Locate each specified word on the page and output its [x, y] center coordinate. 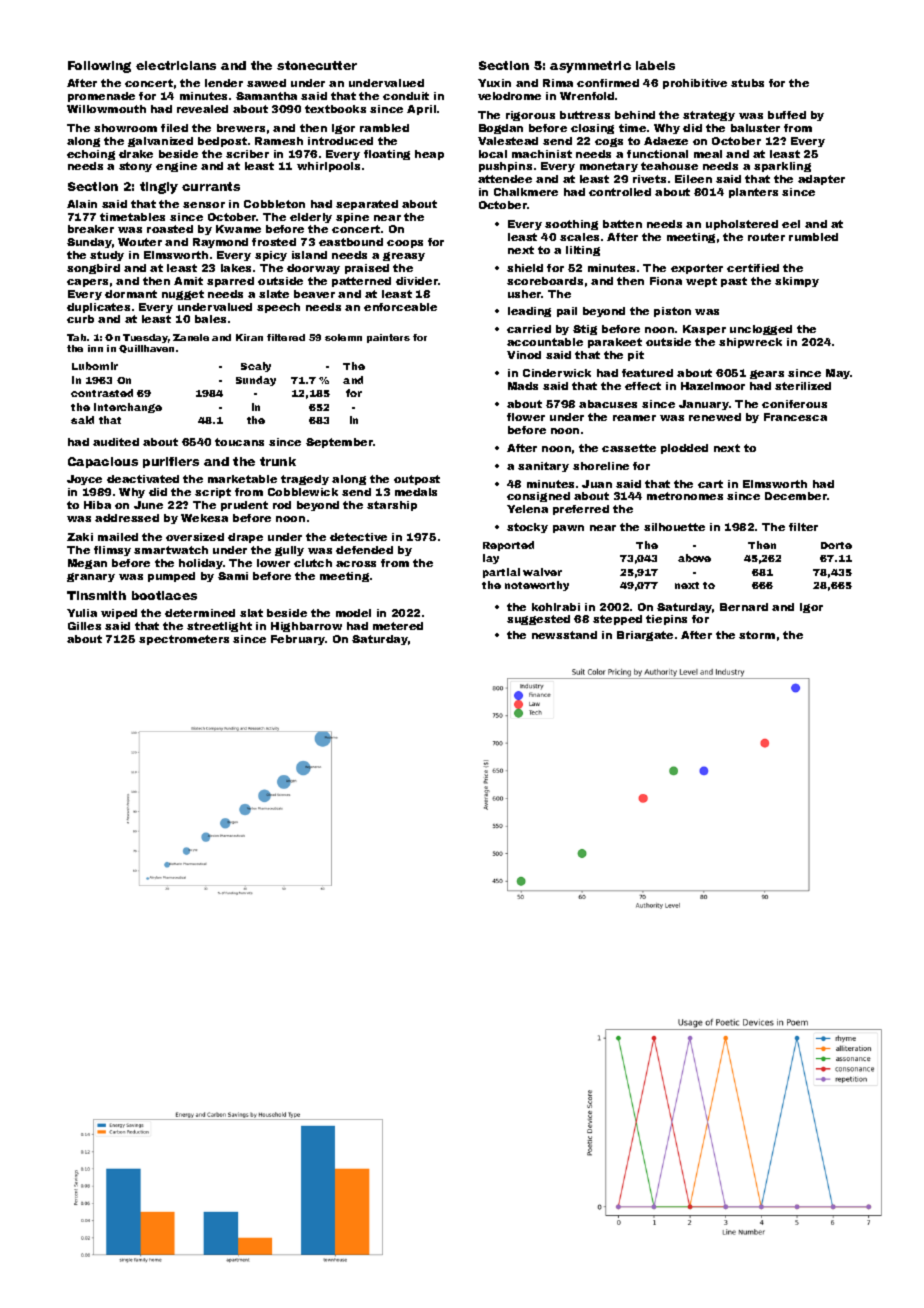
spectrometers [184, 640]
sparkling [782, 167]
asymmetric [590, 67]
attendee [505, 179]
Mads [523, 386]
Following [99, 67]
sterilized [803, 386]
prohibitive [695, 84]
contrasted [102, 393]
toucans [239, 442]
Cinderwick [557, 373]
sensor [204, 205]
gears [767, 374]
